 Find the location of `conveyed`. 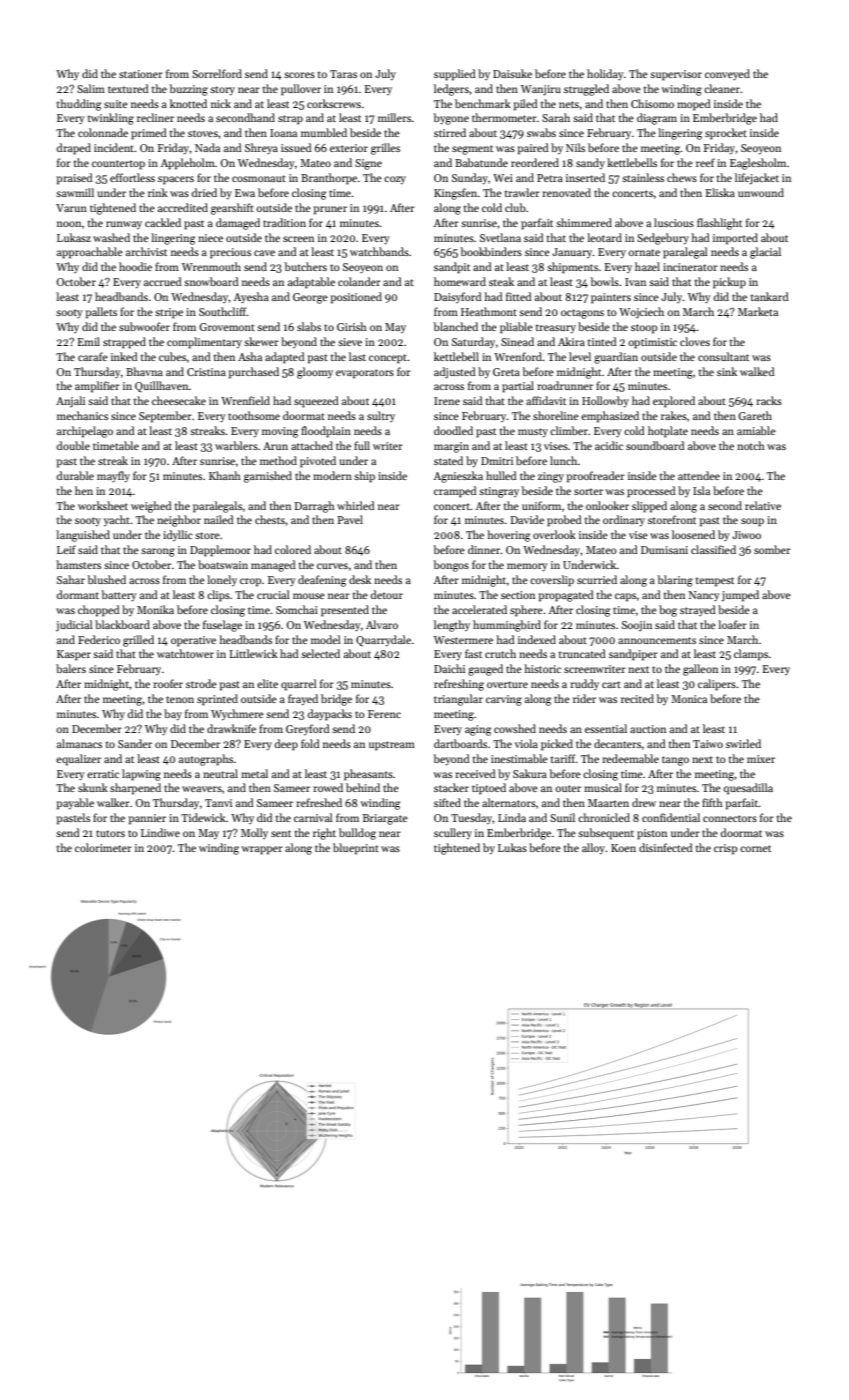

conveyed is located at coordinates (727, 75).
